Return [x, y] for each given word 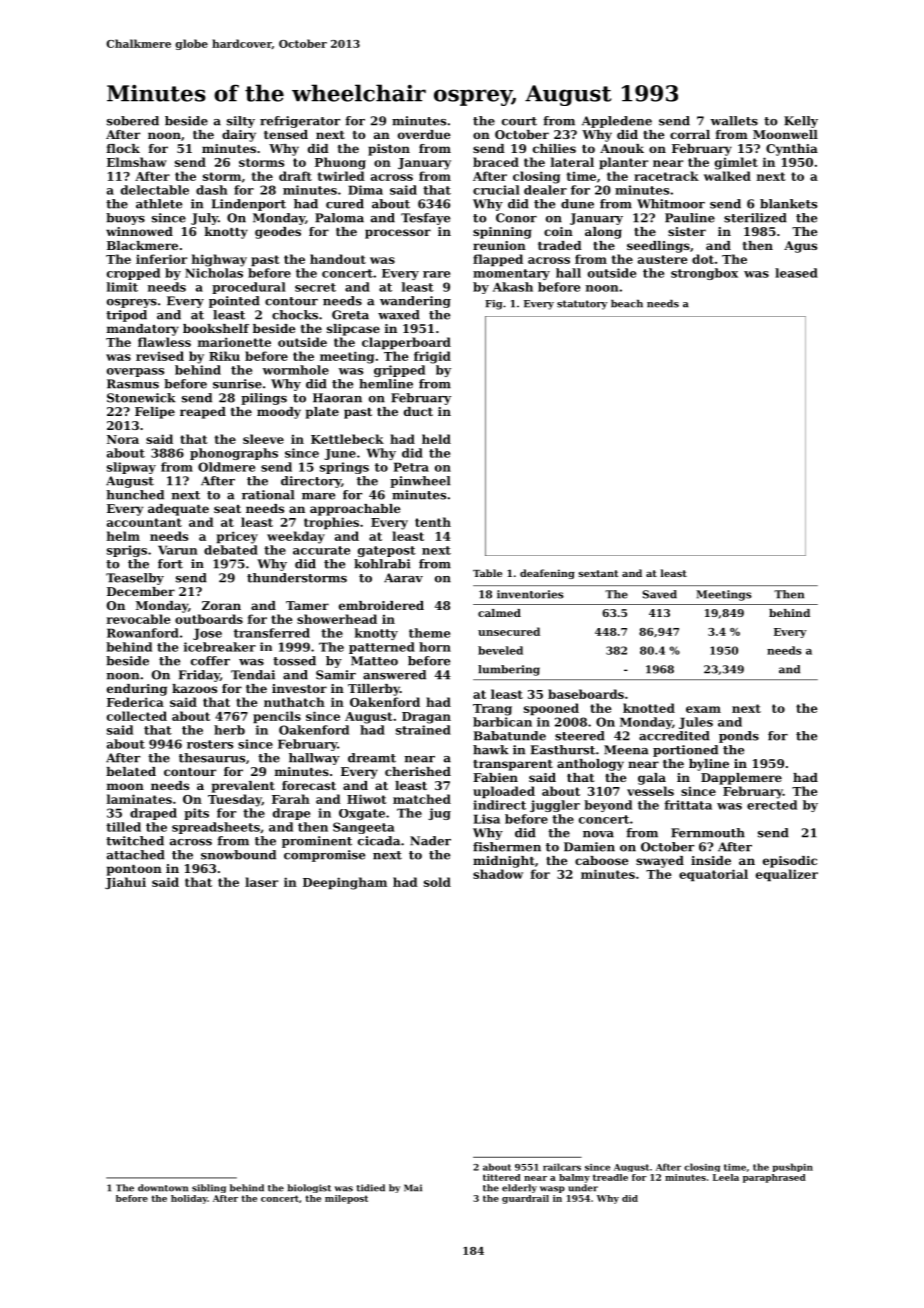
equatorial [713, 875]
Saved [660, 594]
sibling [209, 1188]
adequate [178, 510]
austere [663, 259]
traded [560, 245]
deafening [547, 574]
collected [137, 716]
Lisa [487, 819]
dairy [239, 136]
